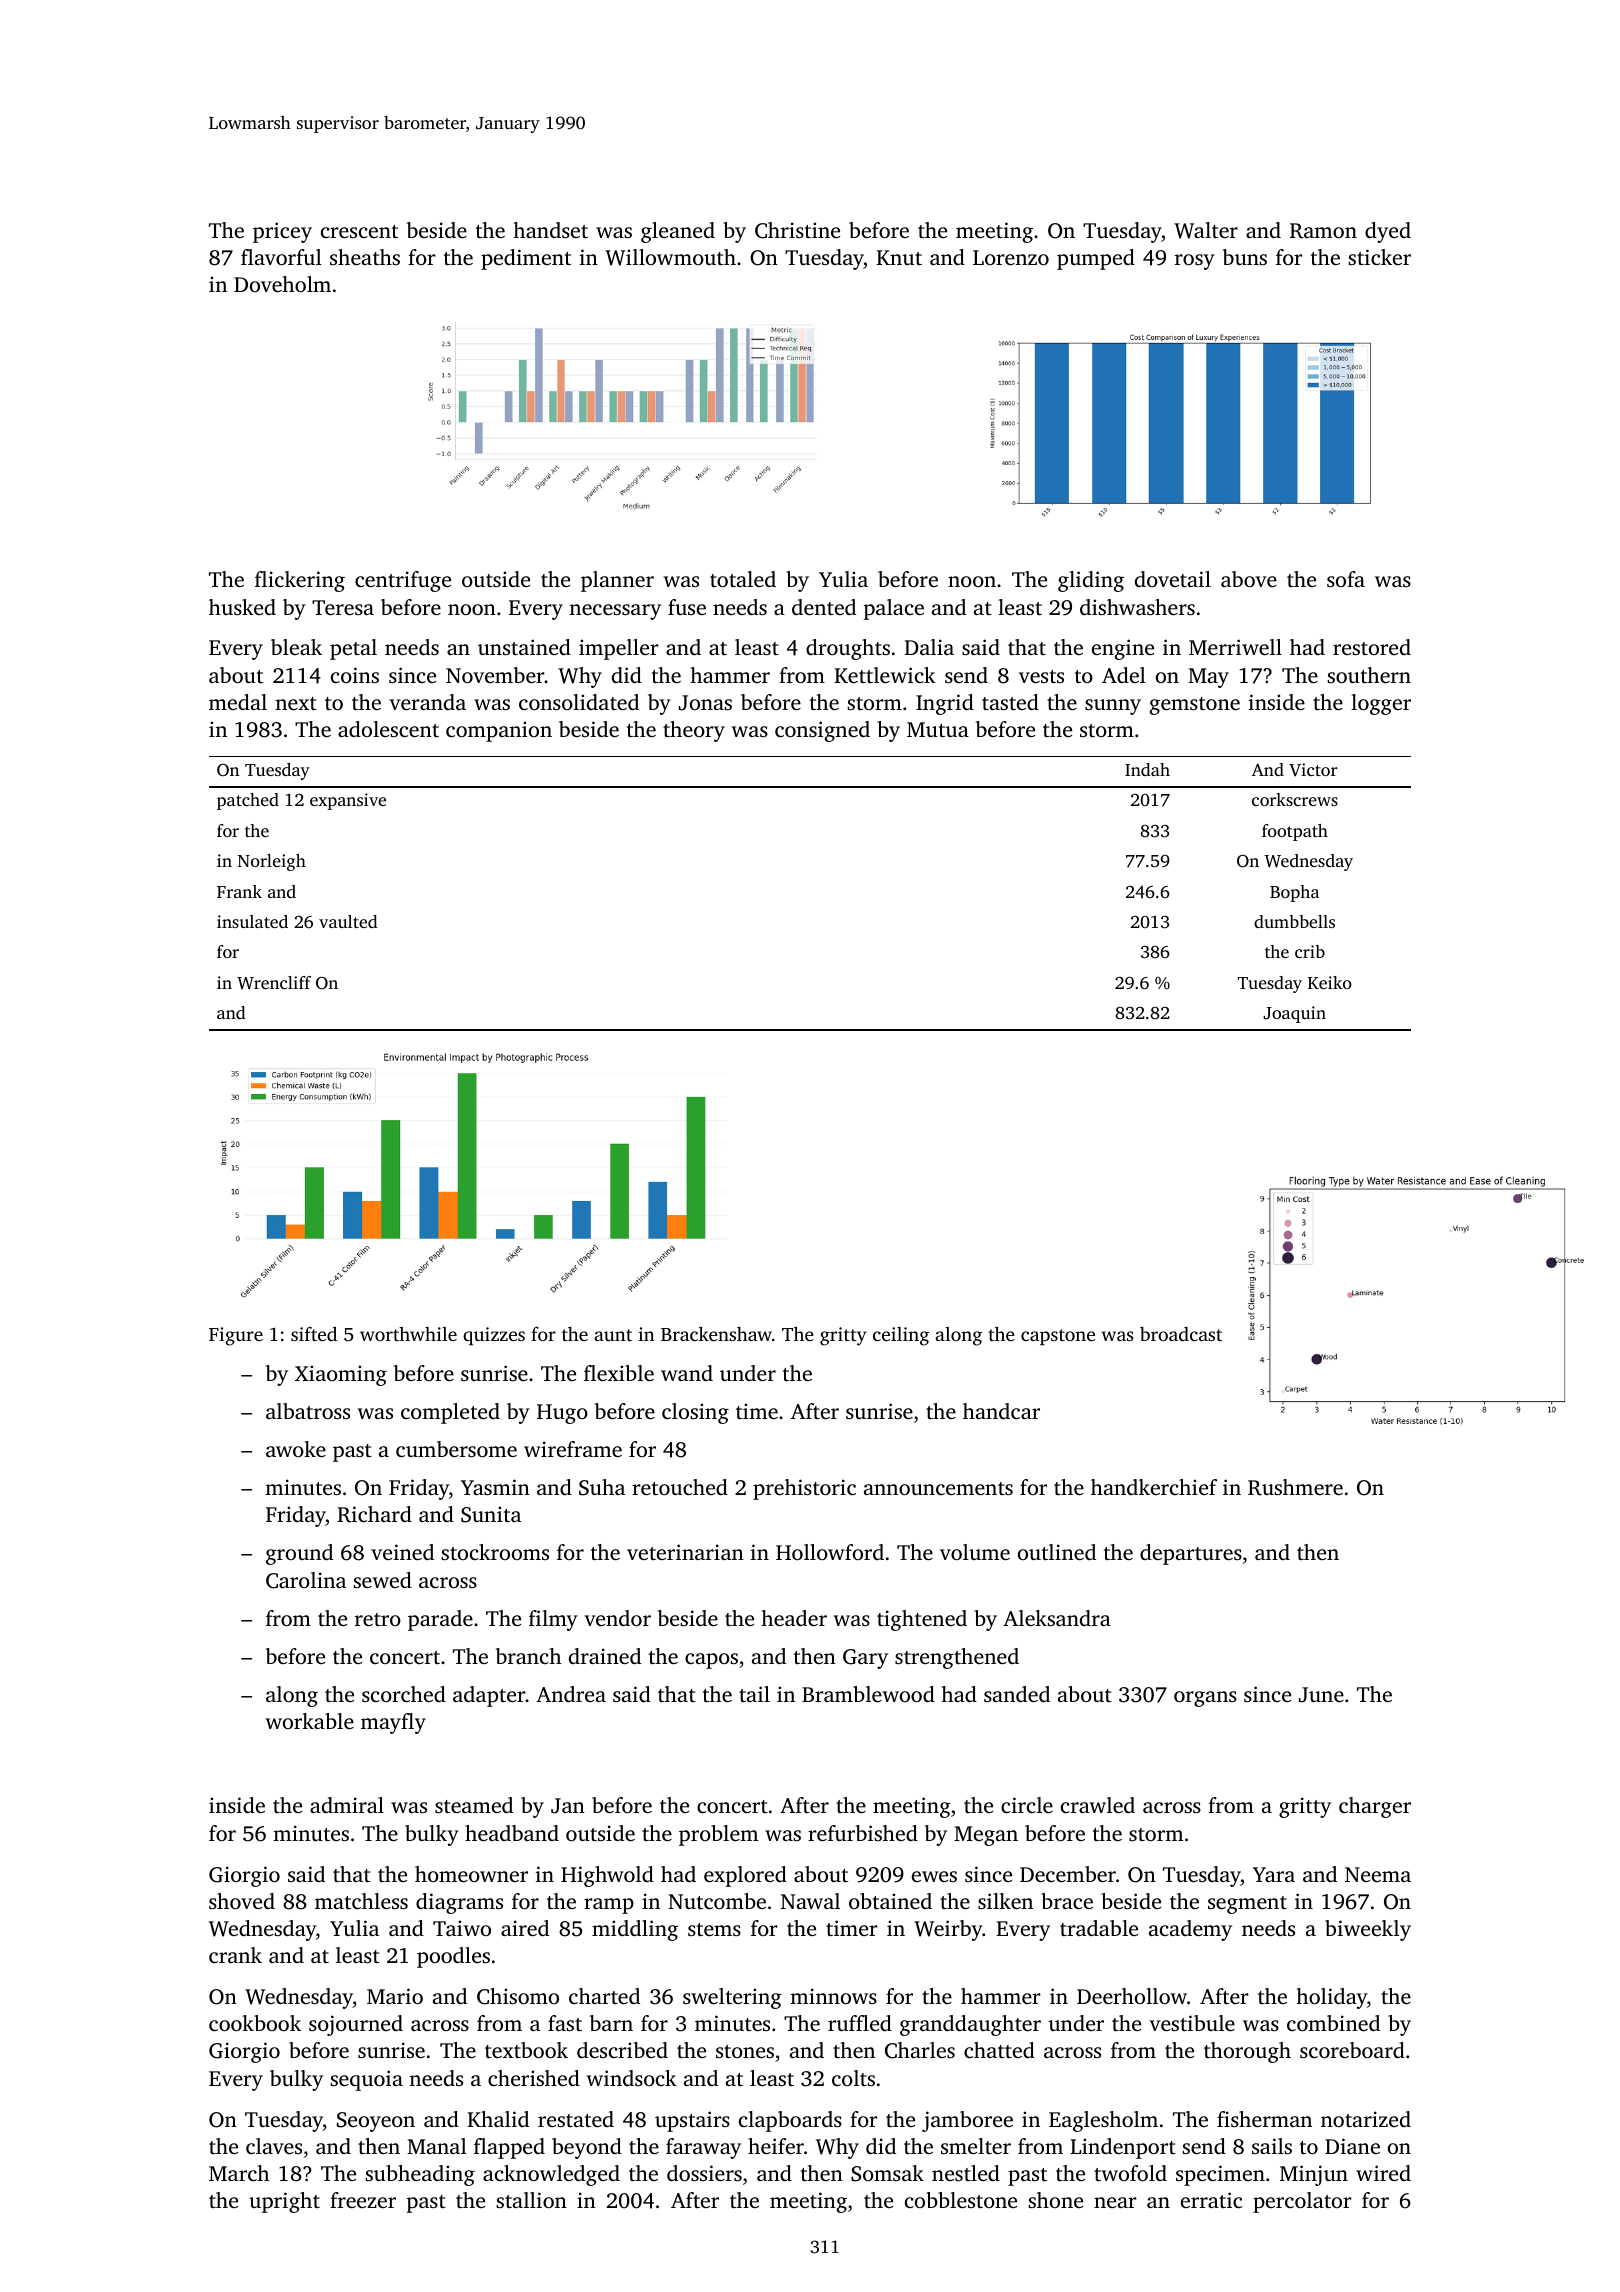 The height and width of the screenshot is (2292, 1620). What do you see at coordinates (395, 1996) in the screenshot?
I see `Mario` at bounding box center [395, 1996].
